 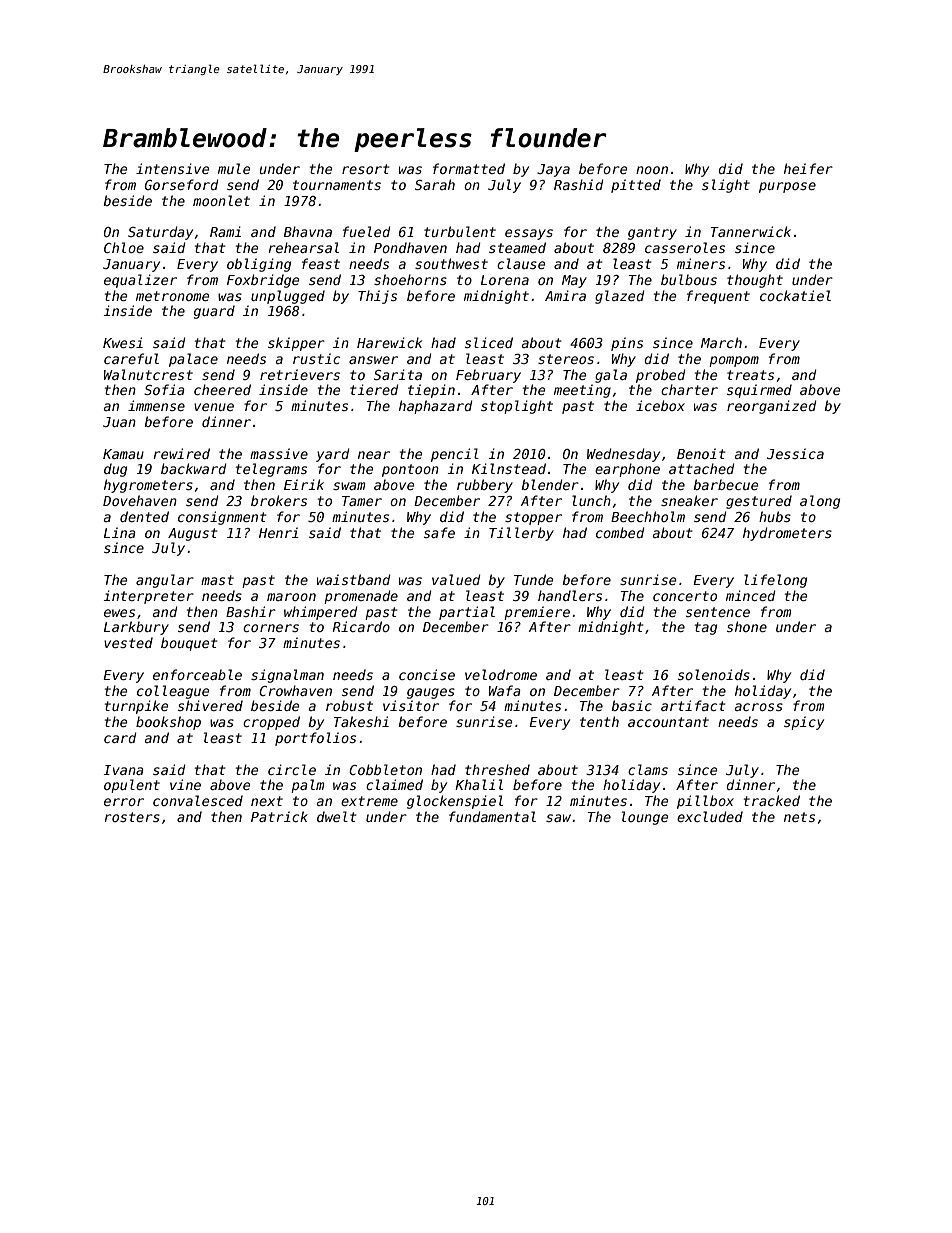 I want to click on resort, so click(x=365, y=169).
